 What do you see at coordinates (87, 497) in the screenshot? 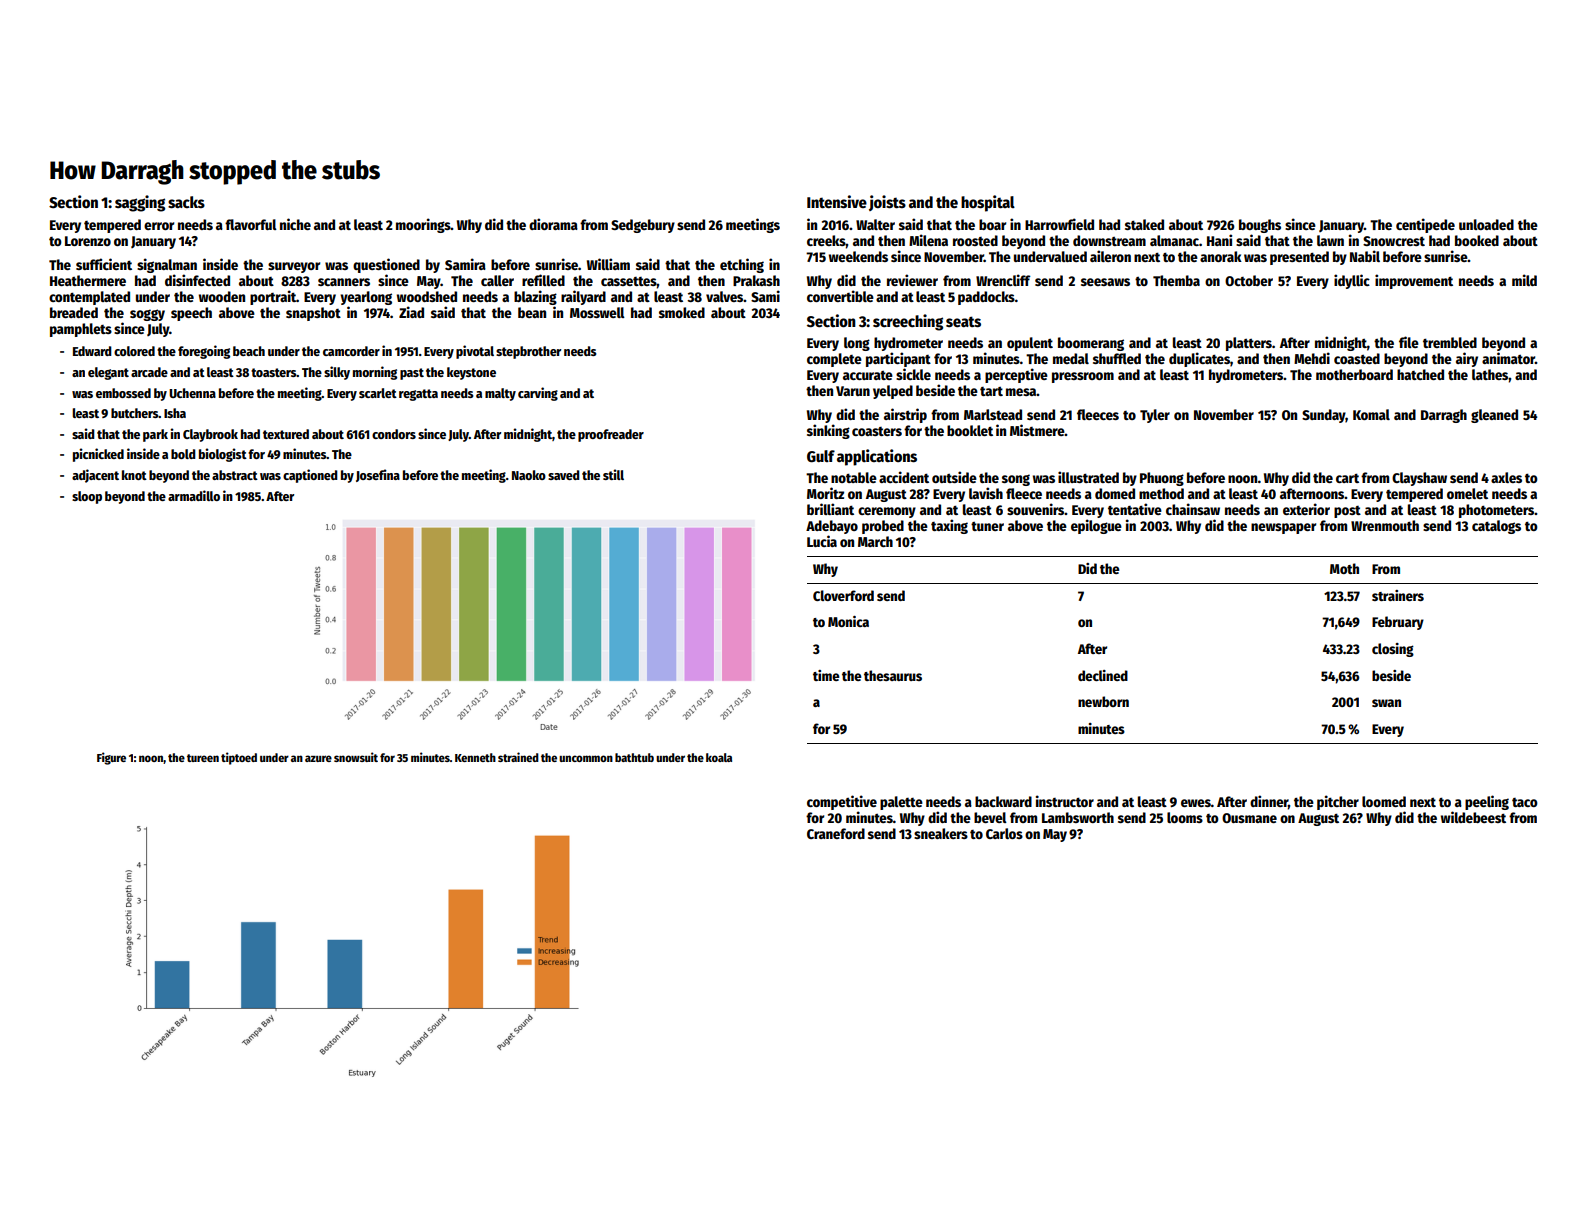
I see `sloop` at bounding box center [87, 497].
